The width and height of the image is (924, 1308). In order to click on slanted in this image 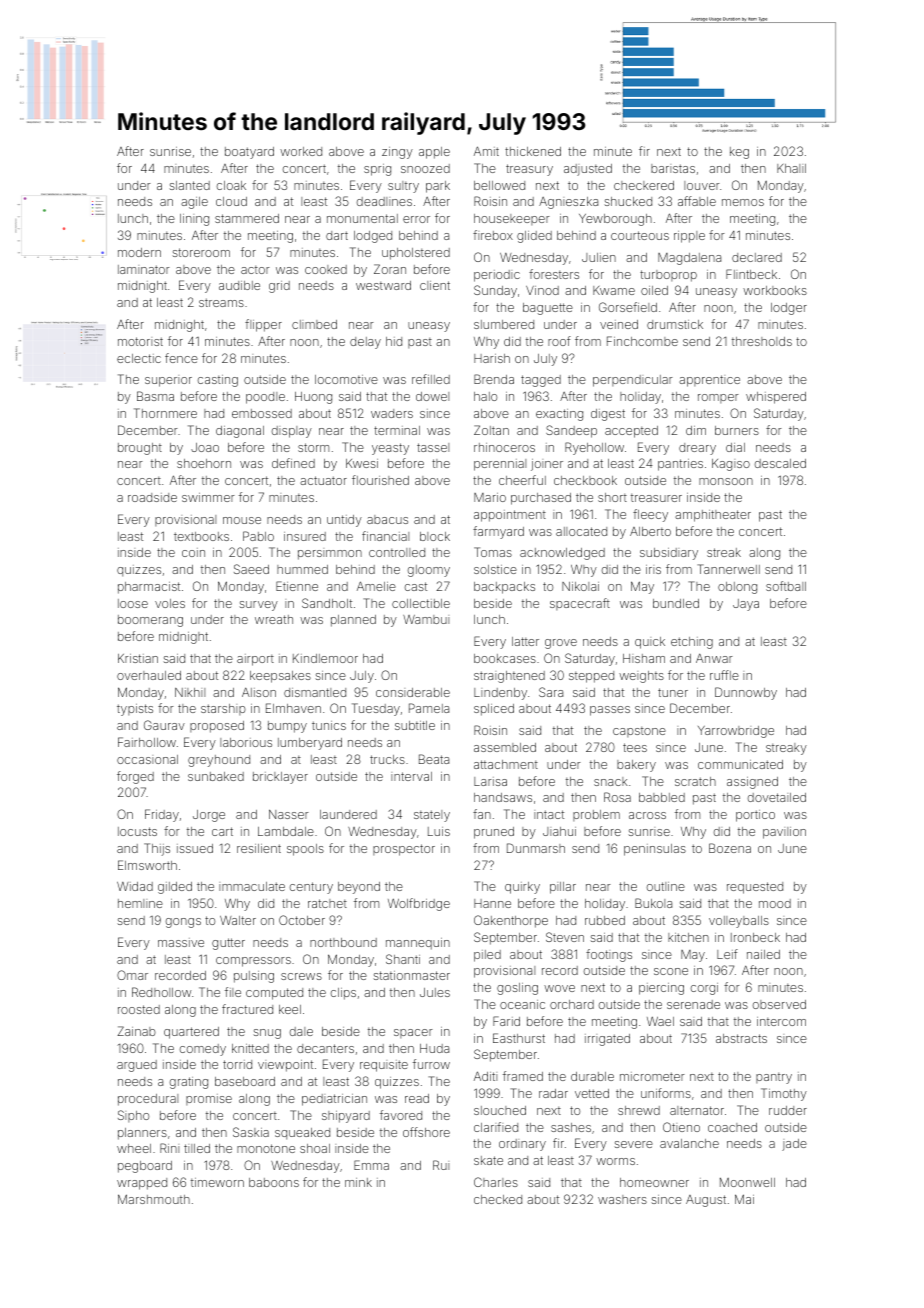, I will do `click(189, 185)`.
